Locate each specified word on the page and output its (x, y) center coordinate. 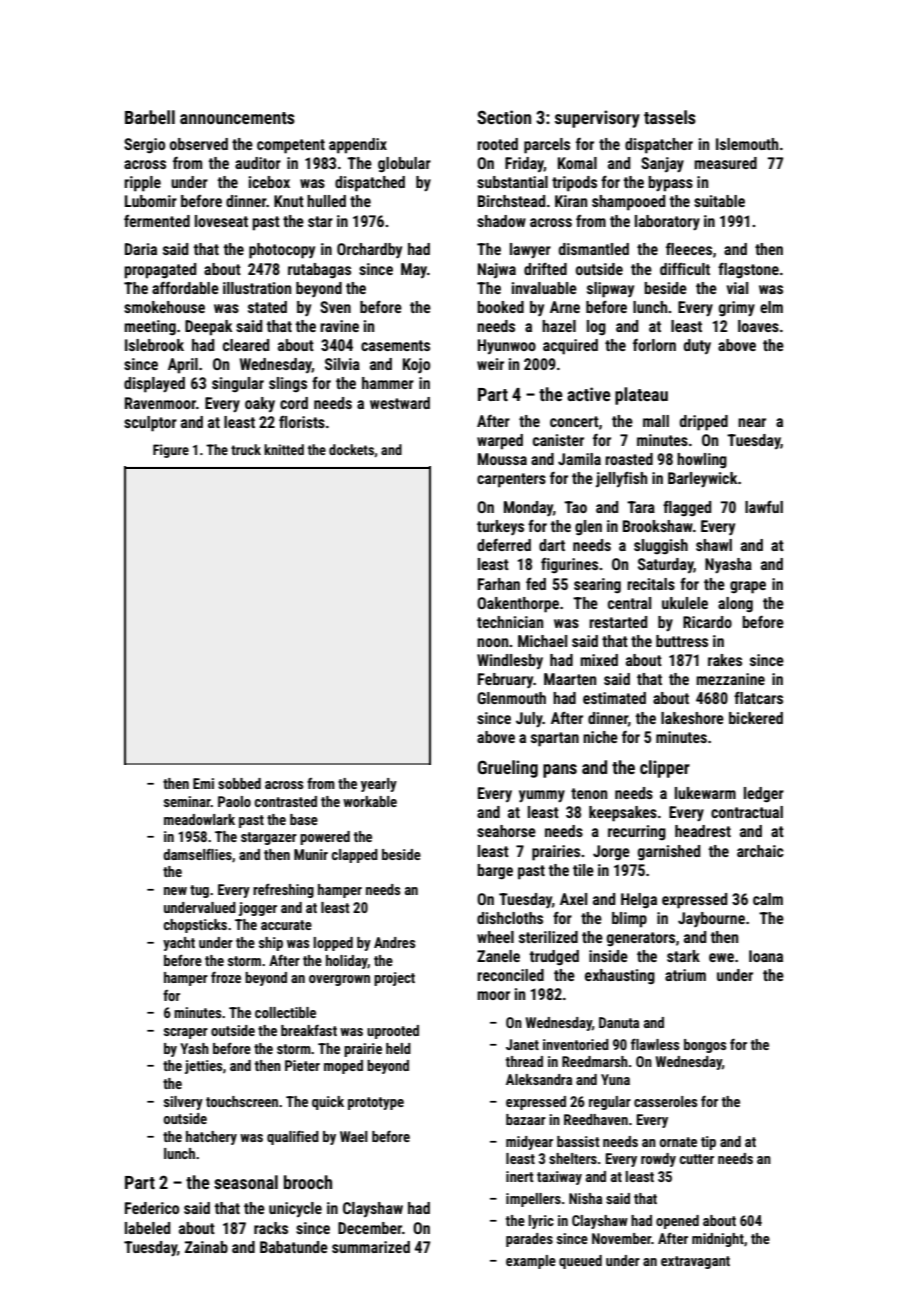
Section (504, 117)
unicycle (295, 1209)
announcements (237, 118)
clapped (355, 856)
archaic (760, 851)
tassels (670, 117)
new (175, 891)
